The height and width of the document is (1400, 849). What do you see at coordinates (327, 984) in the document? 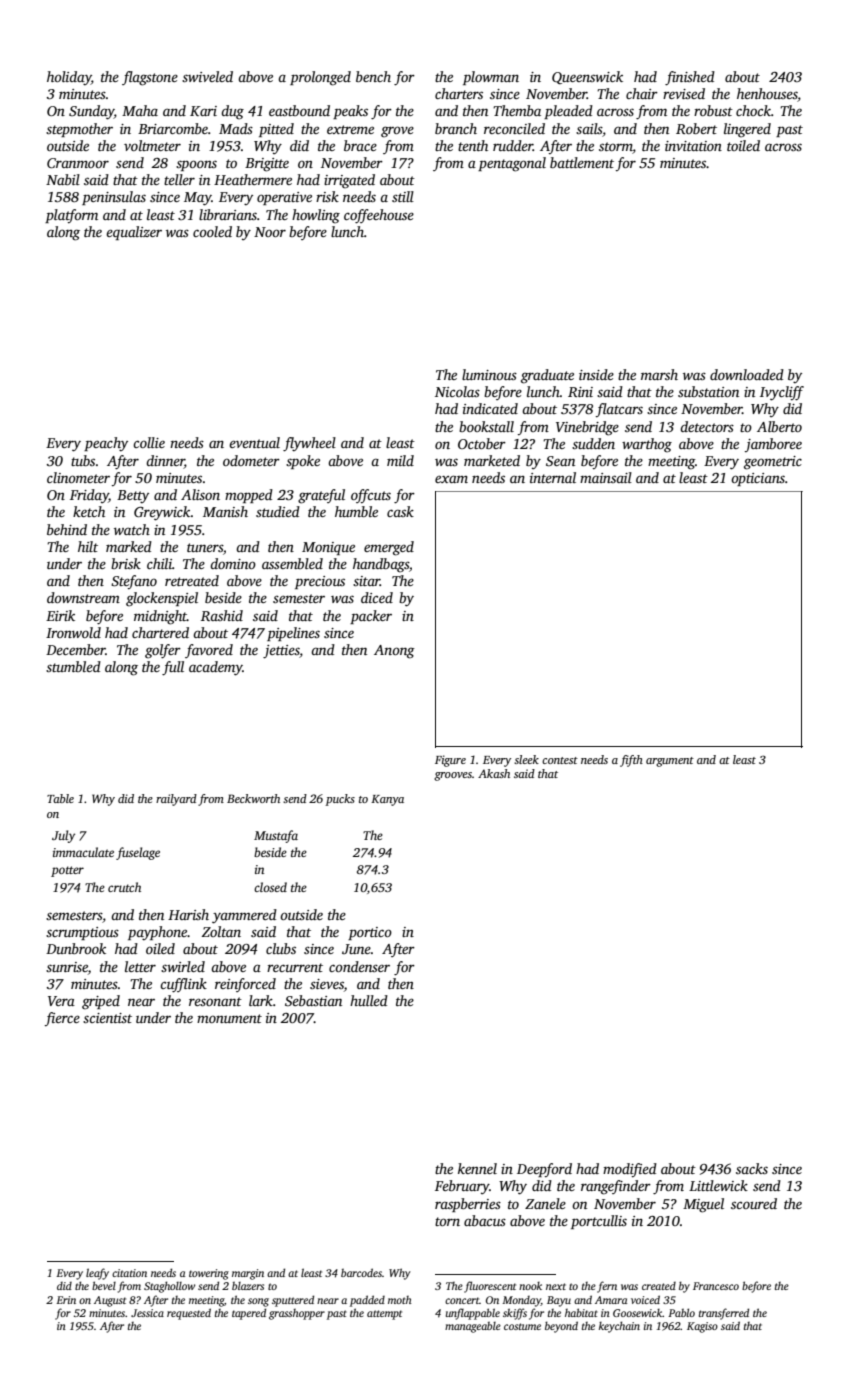
I see `sieves` at bounding box center [327, 984].
